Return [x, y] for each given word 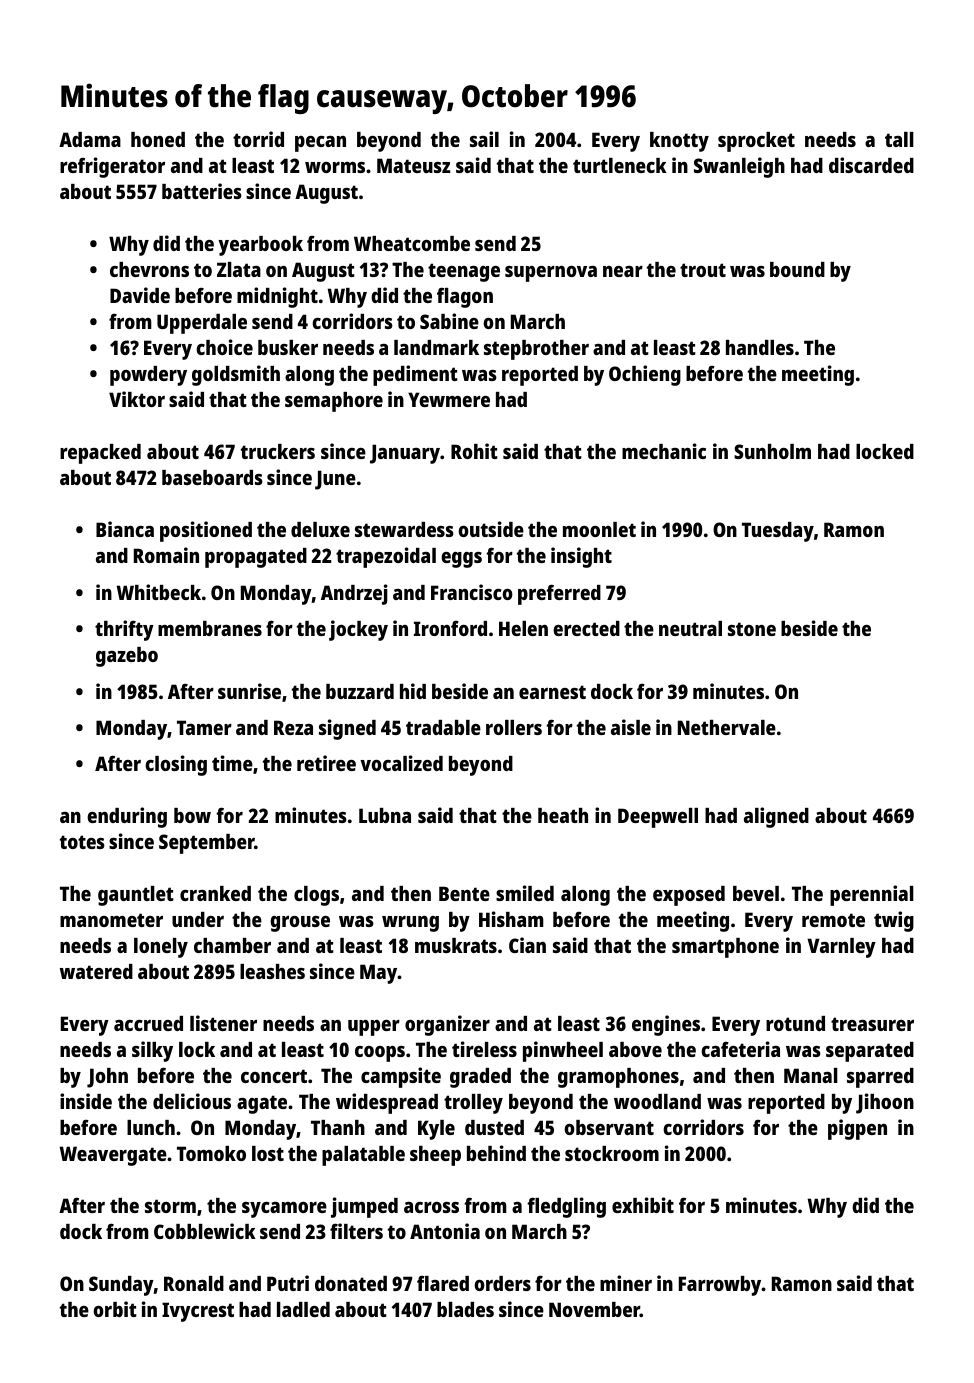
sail [484, 139]
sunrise [249, 691]
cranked [215, 893]
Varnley [841, 948]
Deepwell [658, 818]
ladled [303, 1309]
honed [158, 139]
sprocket [756, 142]
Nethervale [727, 727]
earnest [552, 692]
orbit [115, 1309]
